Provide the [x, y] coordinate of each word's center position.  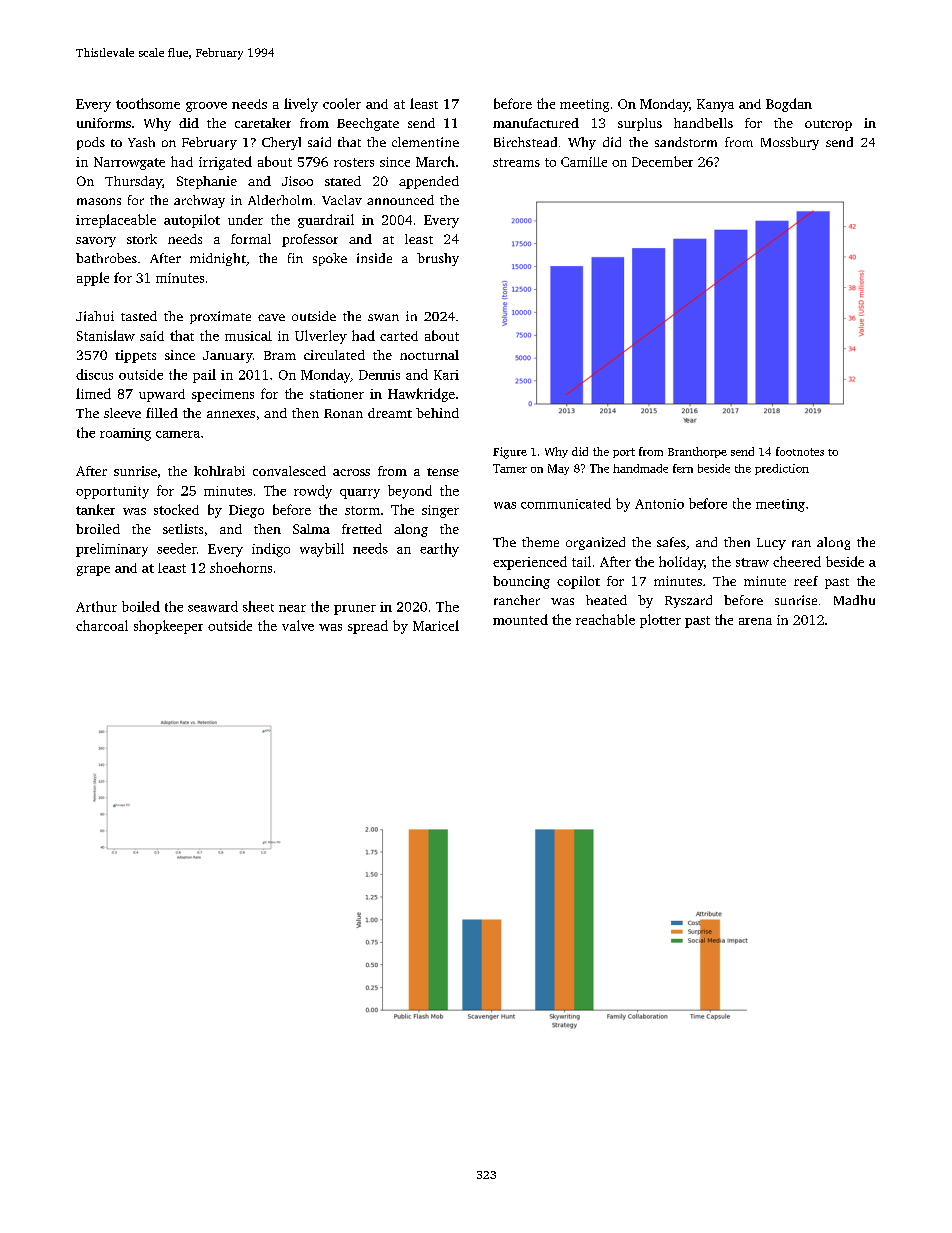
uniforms [104, 123]
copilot [578, 582]
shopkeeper [168, 627]
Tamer [510, 468]
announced [400, 200]
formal [251, 239]
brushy [438, 259]
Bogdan [789, 105]
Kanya [715, 105]
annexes [231, 414]
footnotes [800, 451]
